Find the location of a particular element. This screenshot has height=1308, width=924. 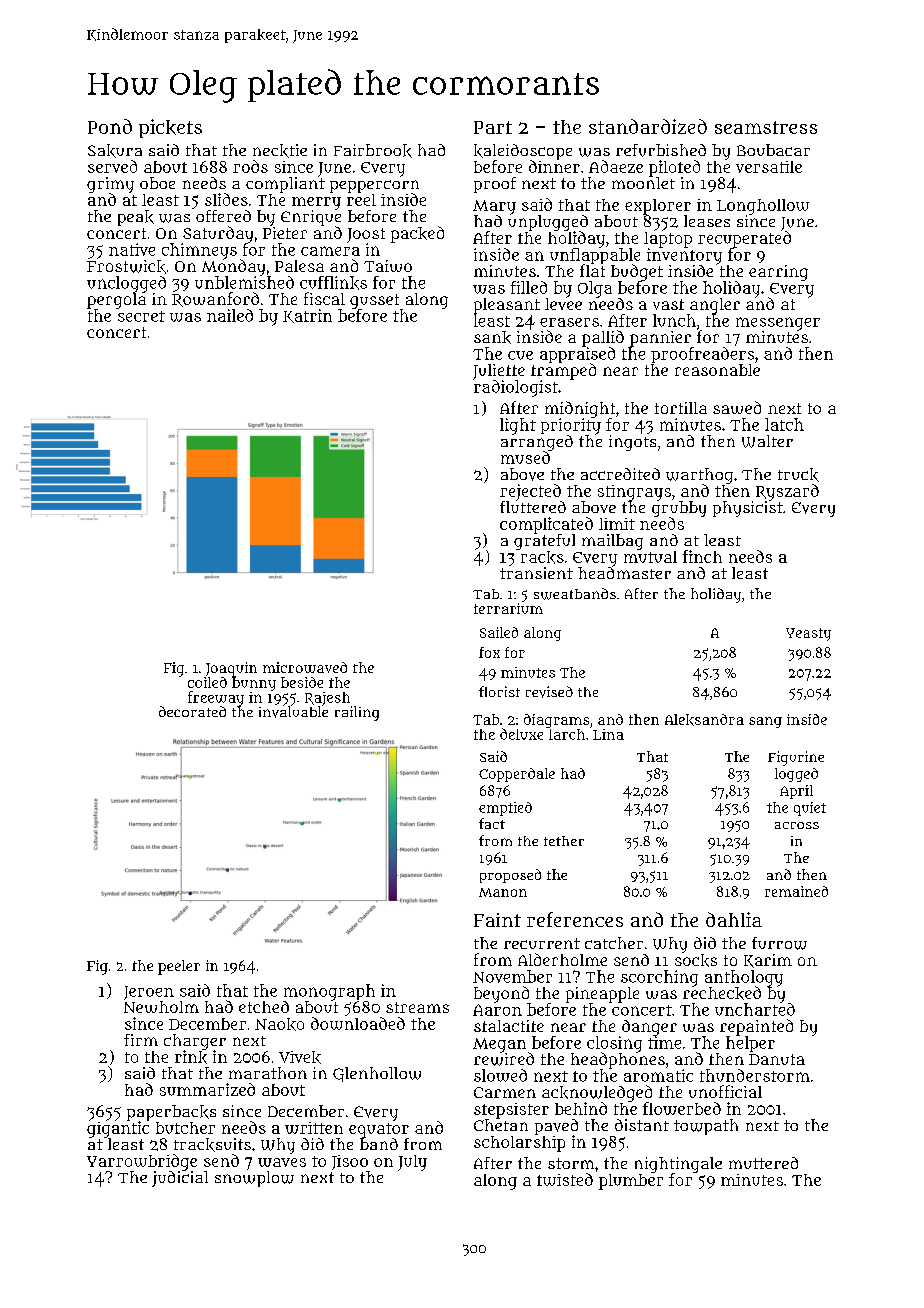

Lina is located at coordinates (608, 734).
